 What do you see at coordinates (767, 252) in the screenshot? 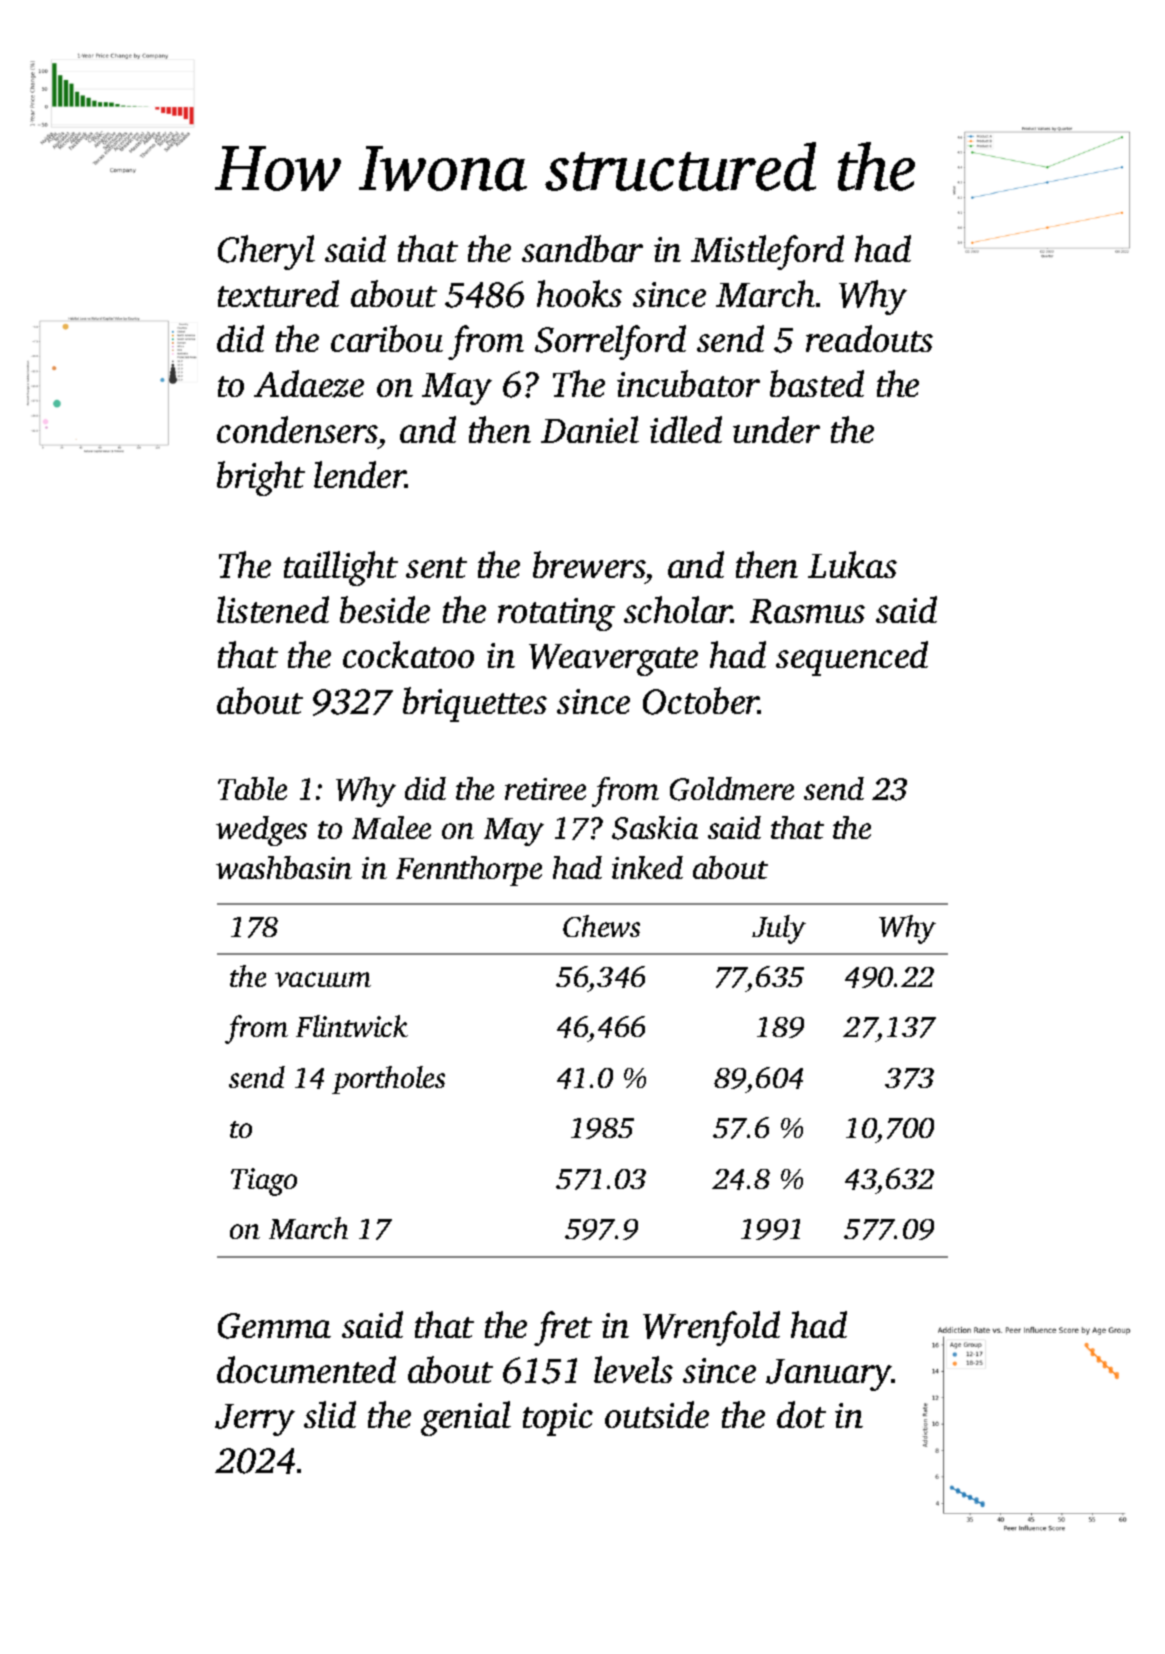
I see `Mistleford` at bounding box center [767, 252].
